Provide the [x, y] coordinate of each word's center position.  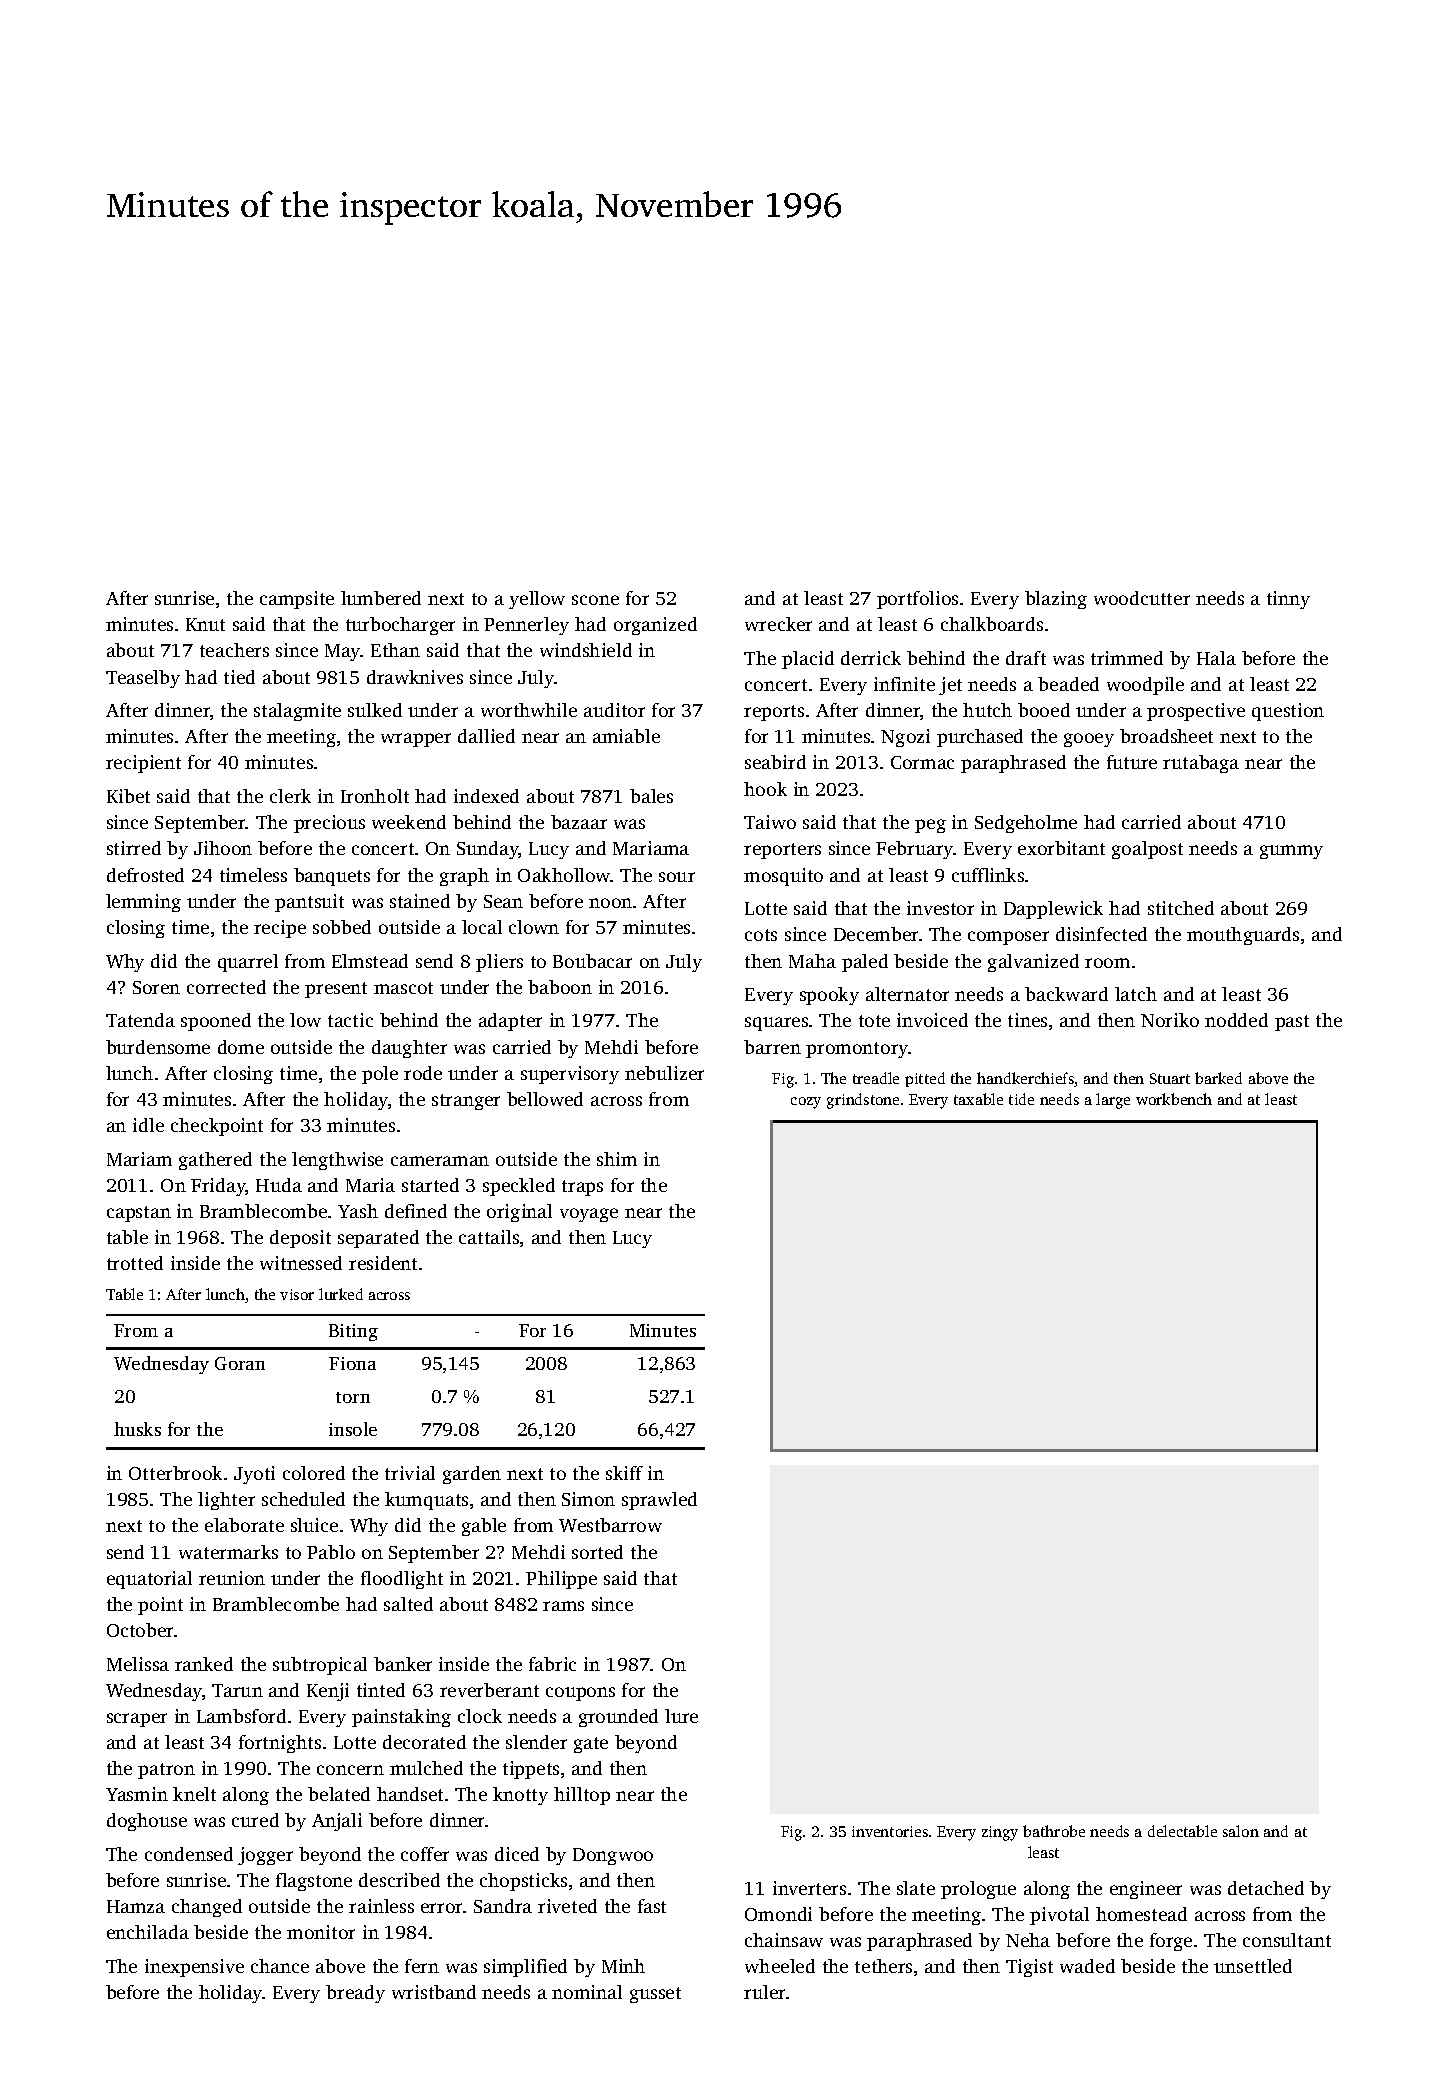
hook [765, 789]
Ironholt [375, 796]
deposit [300, 1239]
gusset [655, 1995]
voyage [589, 1215]
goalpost [1147, 850]
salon [1241, 1831]
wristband [434, 1992]
